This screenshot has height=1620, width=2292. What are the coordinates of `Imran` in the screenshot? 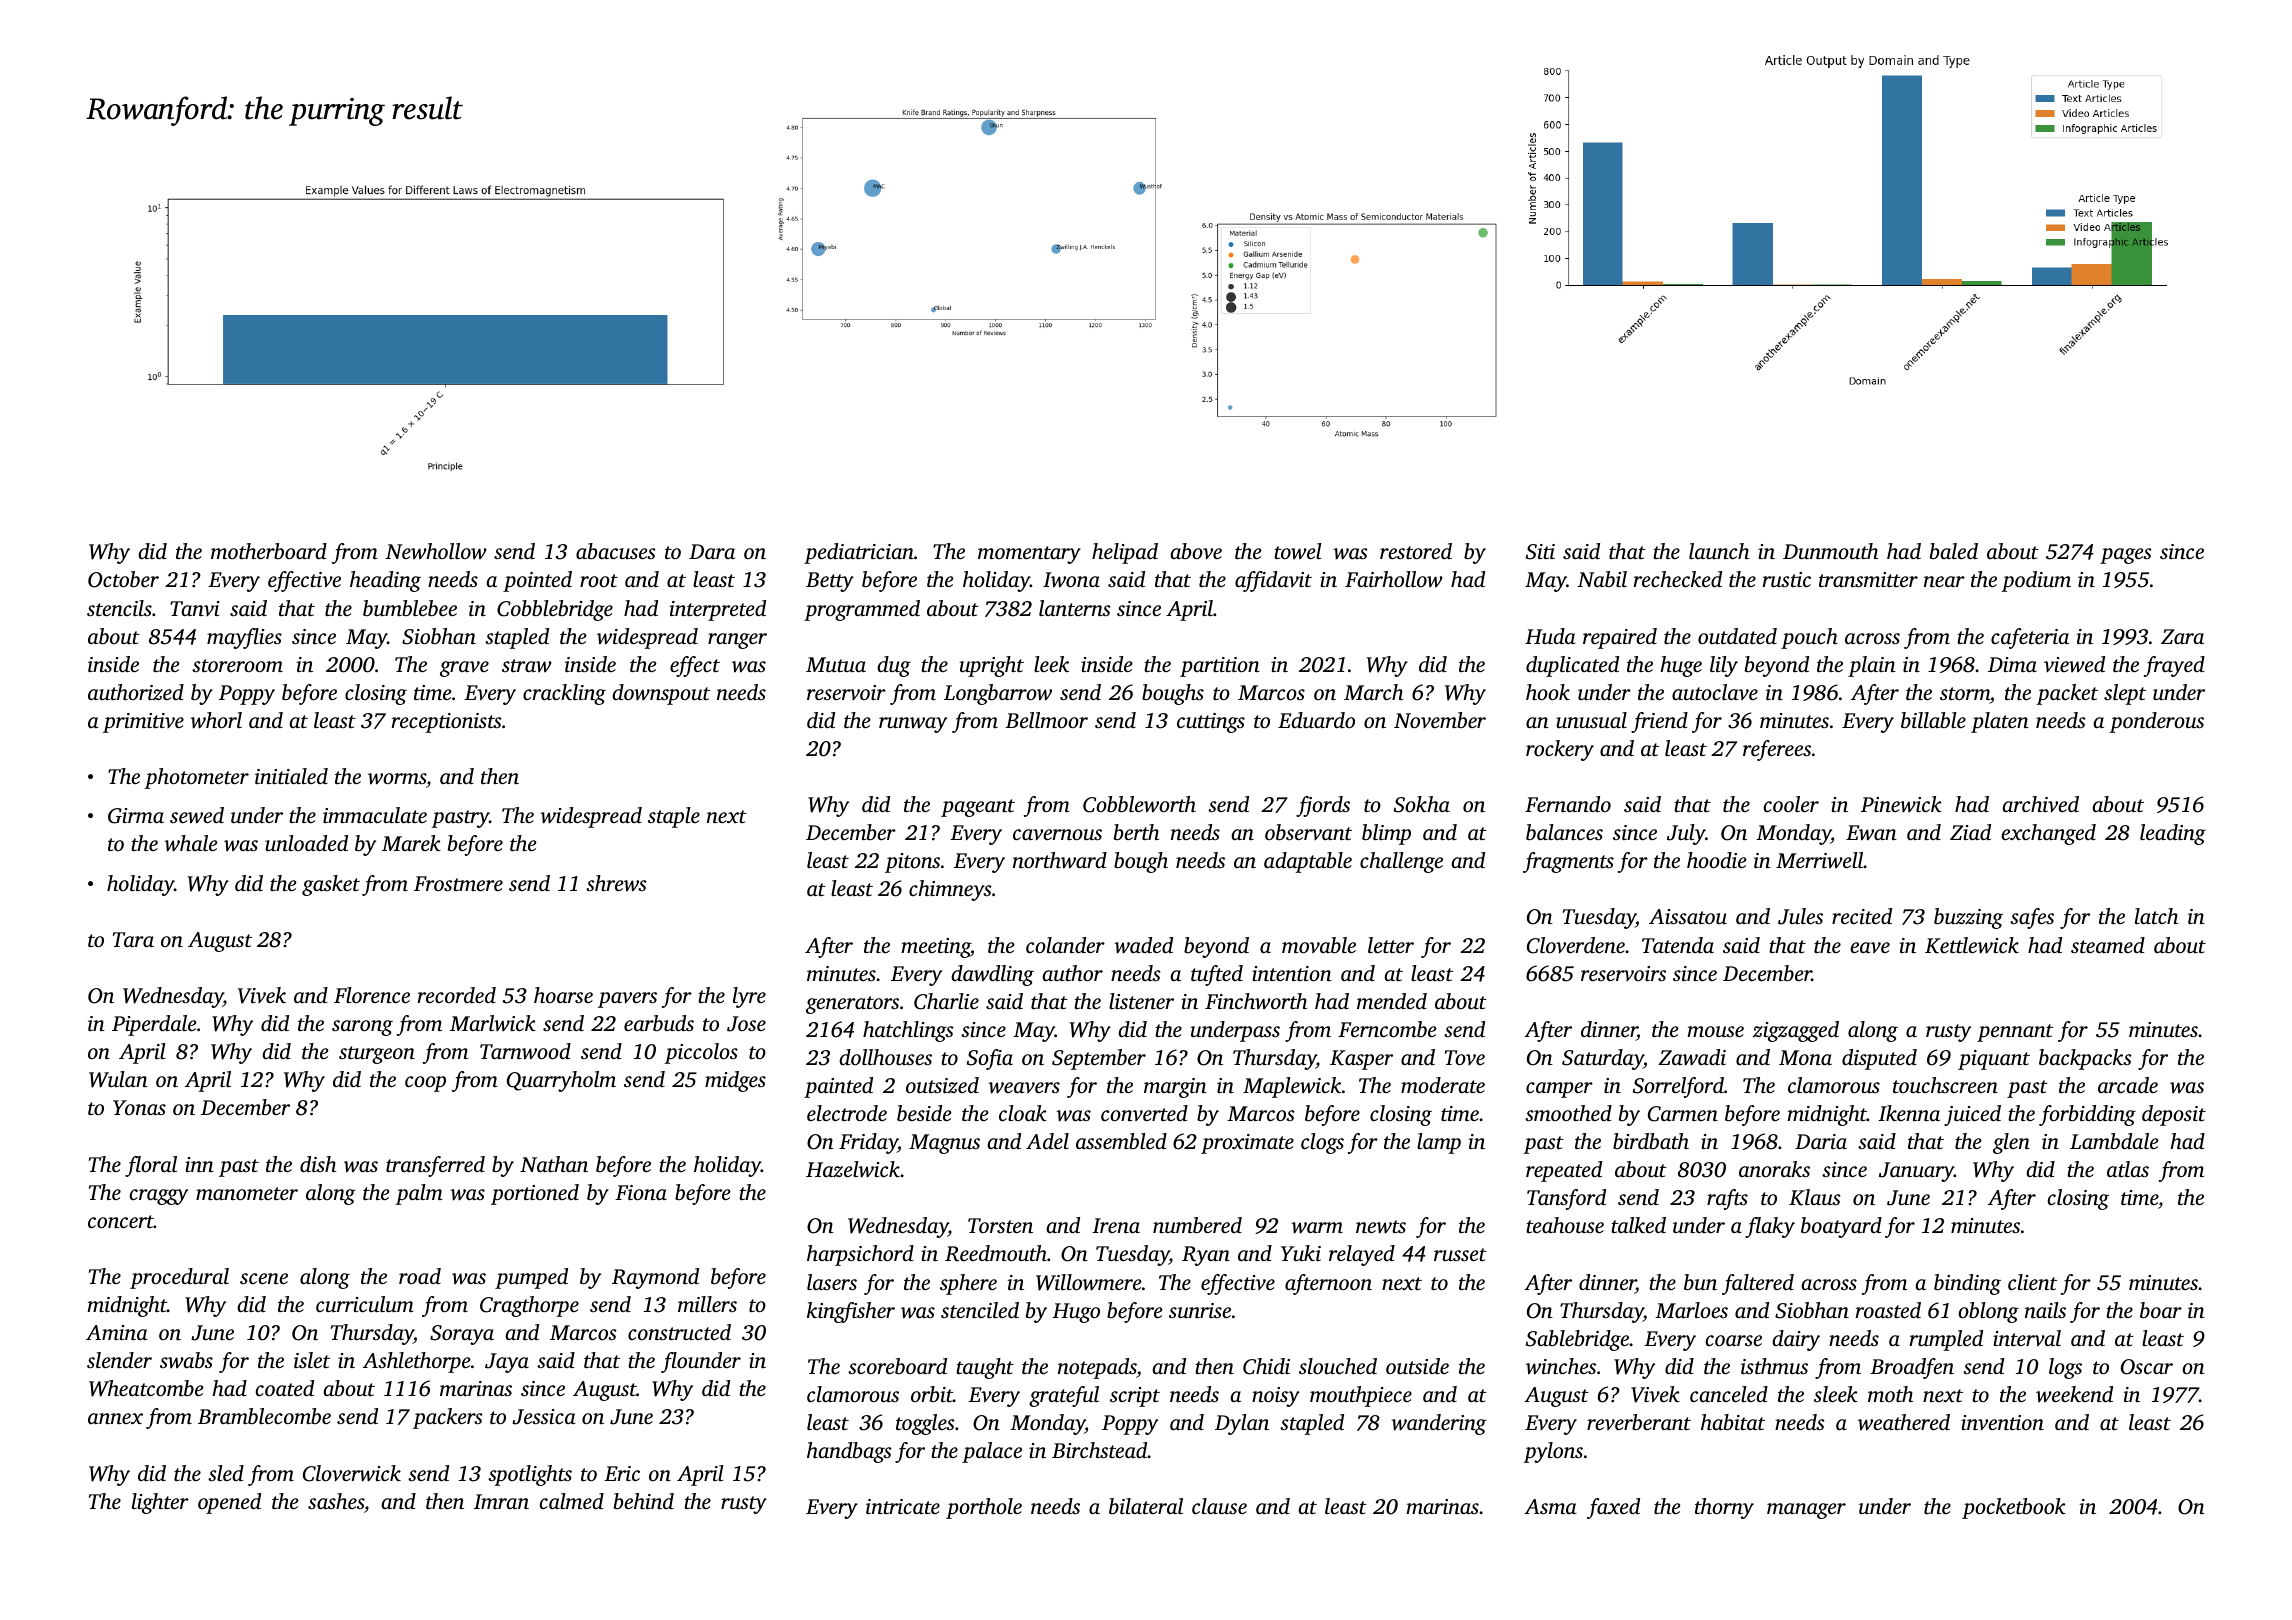 It's located at (501, 1501).
